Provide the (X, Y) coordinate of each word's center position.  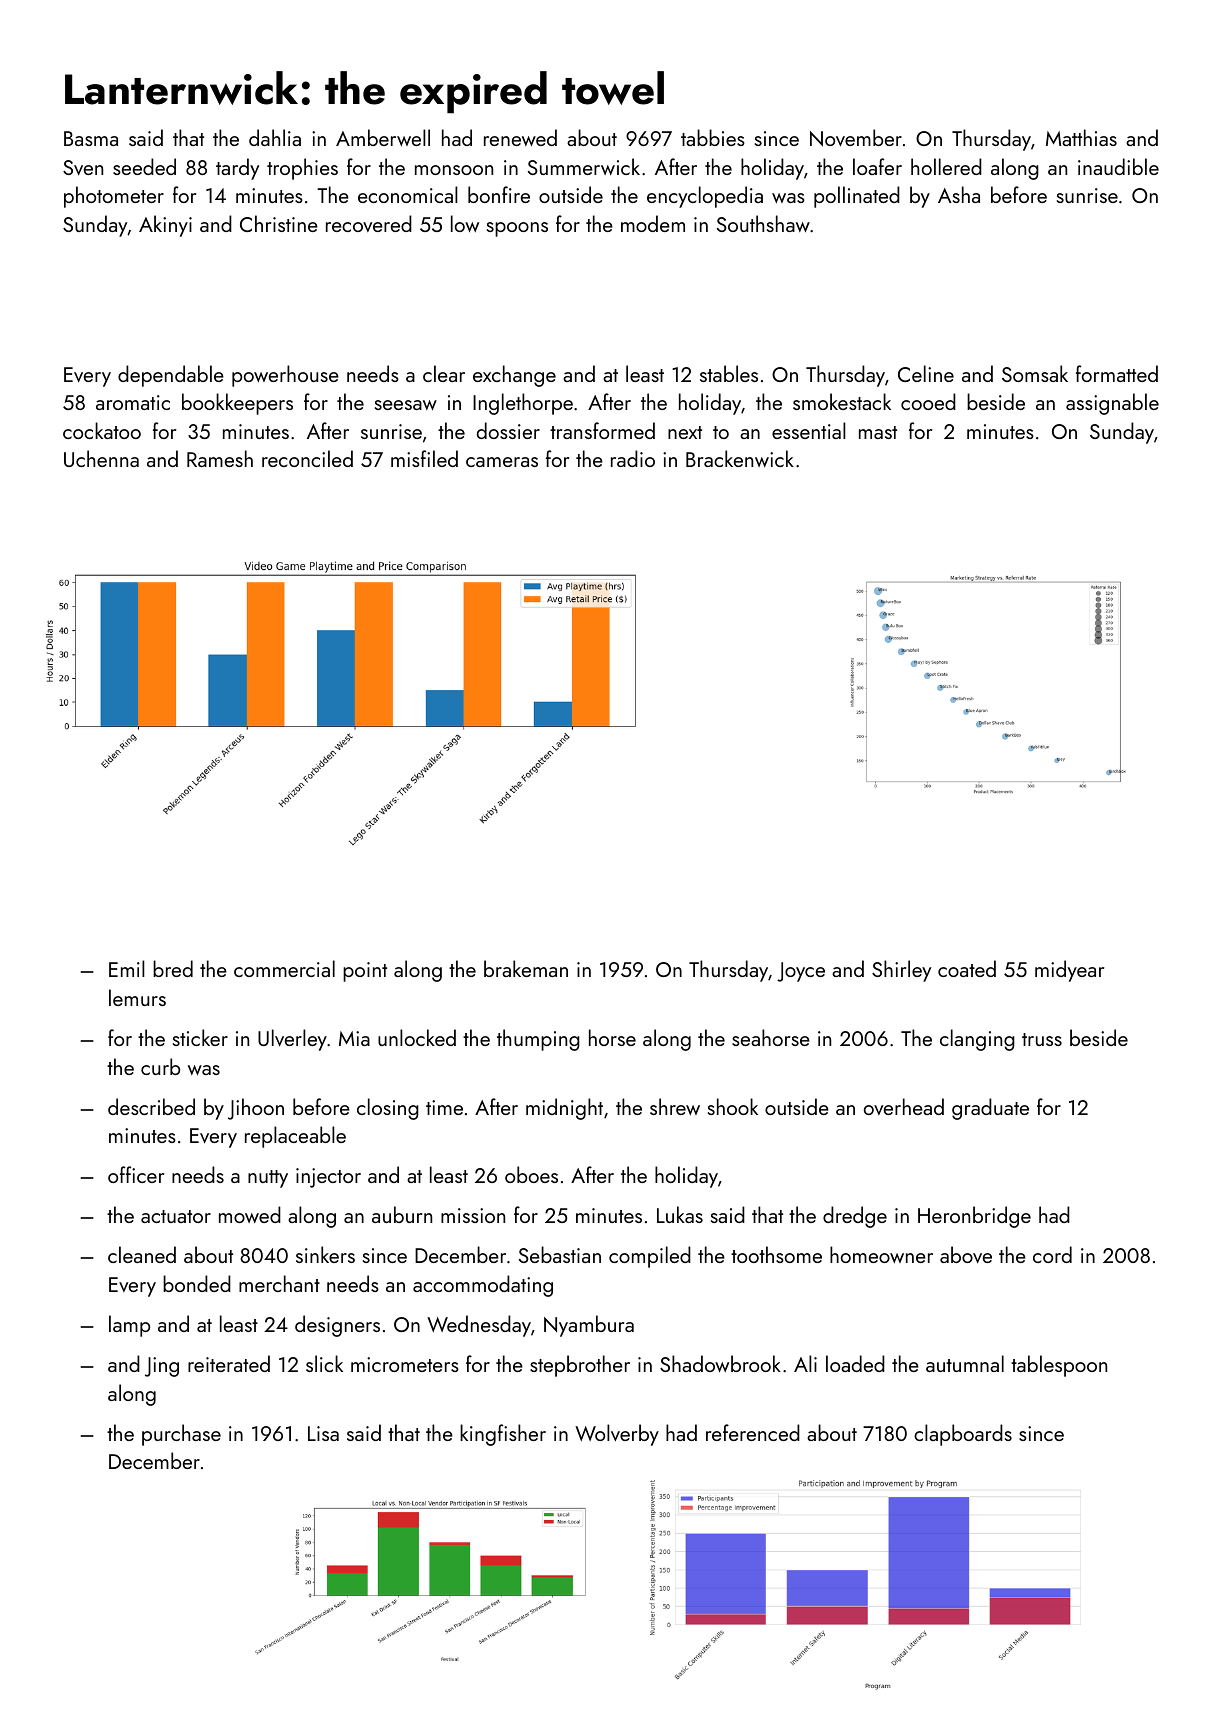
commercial (284, 968)
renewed (520, 137)
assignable (1112, 404)
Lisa (323, 1433)
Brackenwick (740, 458)
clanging (977, 1040)
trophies (302, 169)
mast (878, 432)
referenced (753, 1432)
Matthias (1081, 137)
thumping (538, 1040)
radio (633, 458)
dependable (171, 376)
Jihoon (256, 1109)
